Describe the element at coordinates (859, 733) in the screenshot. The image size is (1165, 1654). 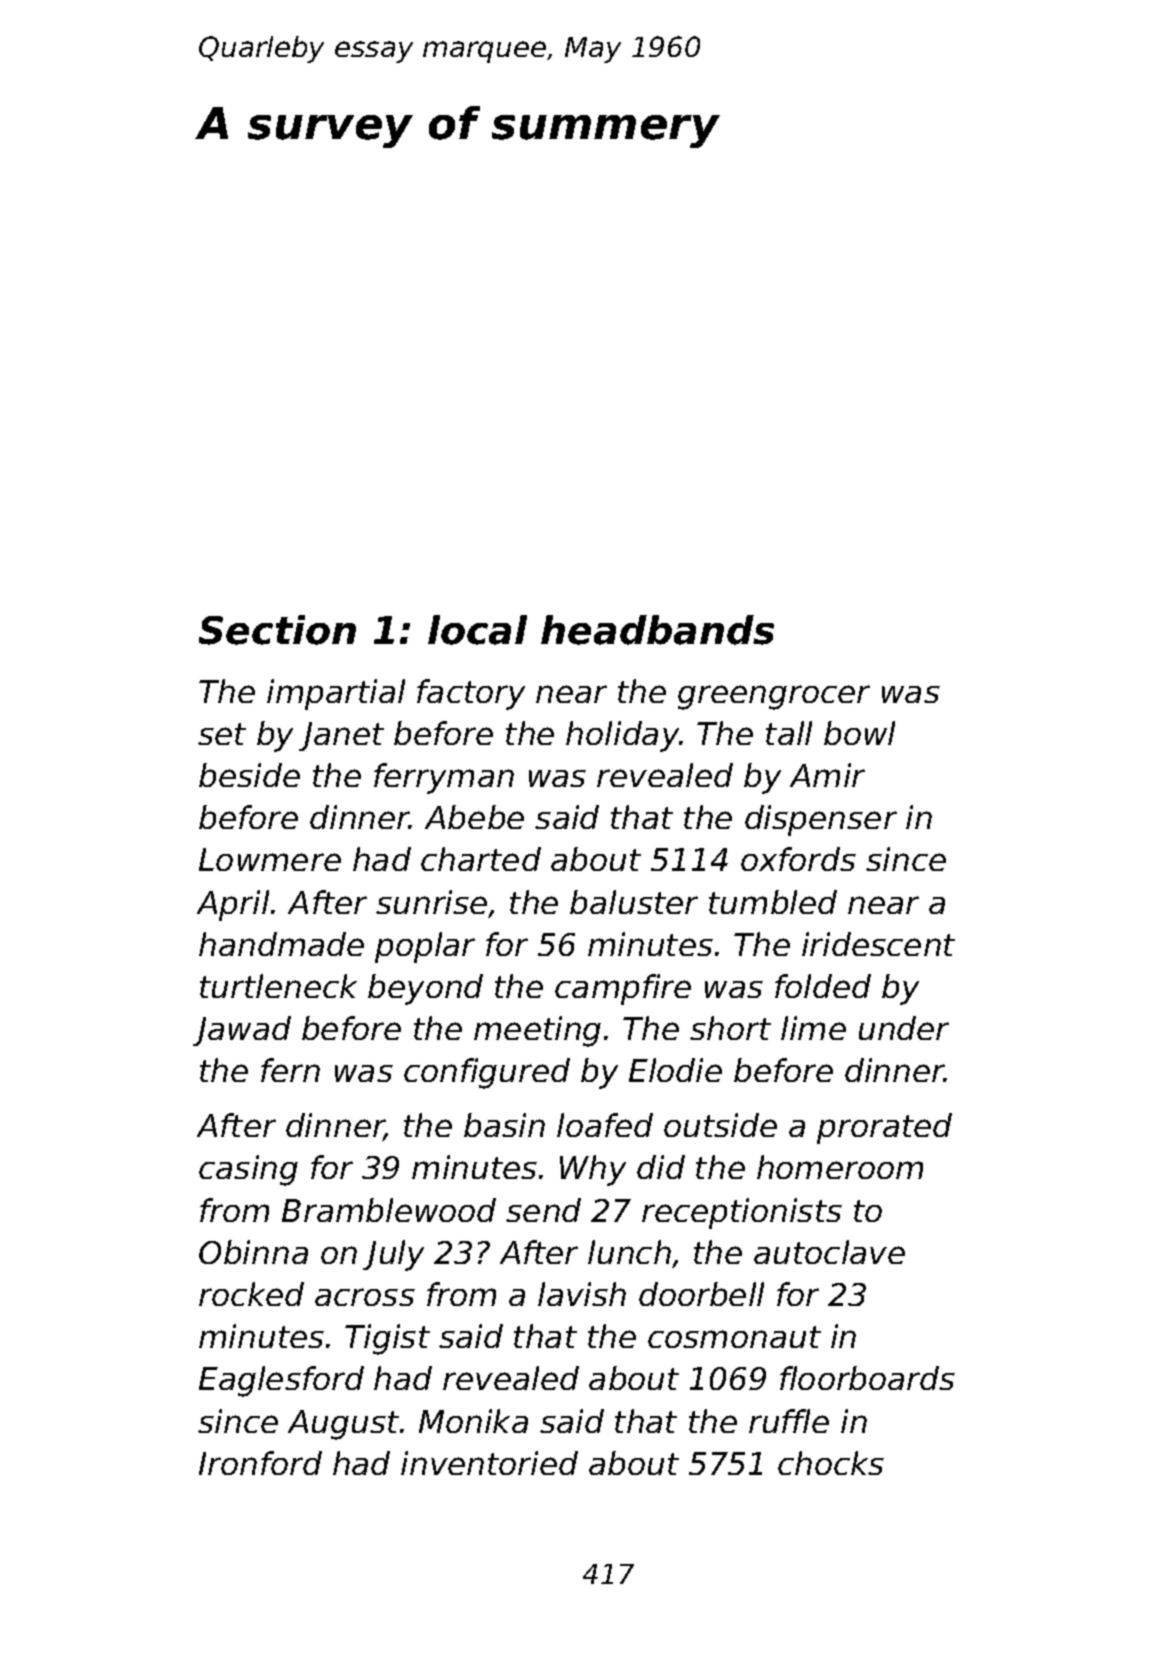
I see `bowl` at that location.
